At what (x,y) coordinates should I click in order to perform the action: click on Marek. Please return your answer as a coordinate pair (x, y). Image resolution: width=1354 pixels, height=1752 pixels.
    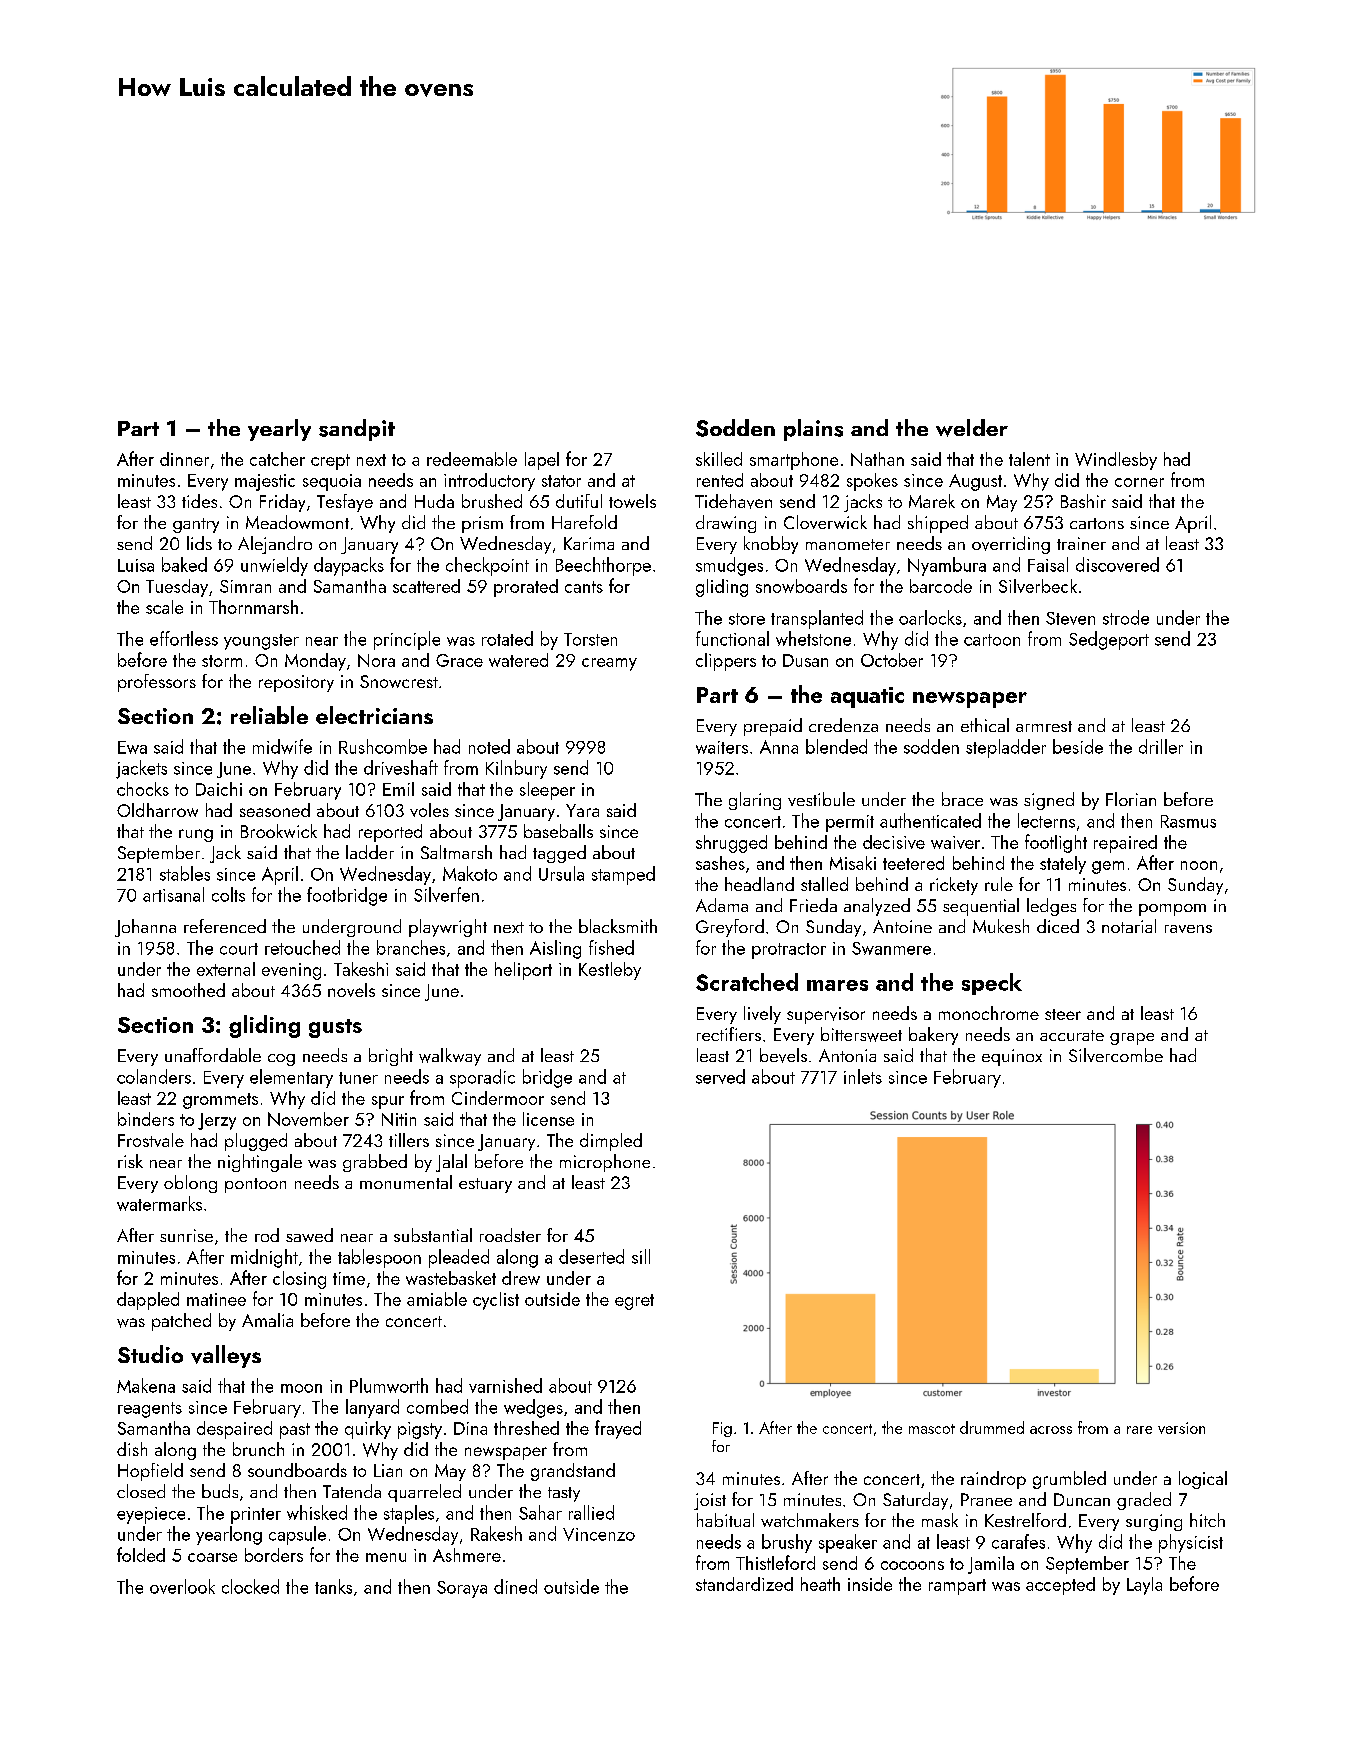
    Looking at the image, I should click on (932, 501).
